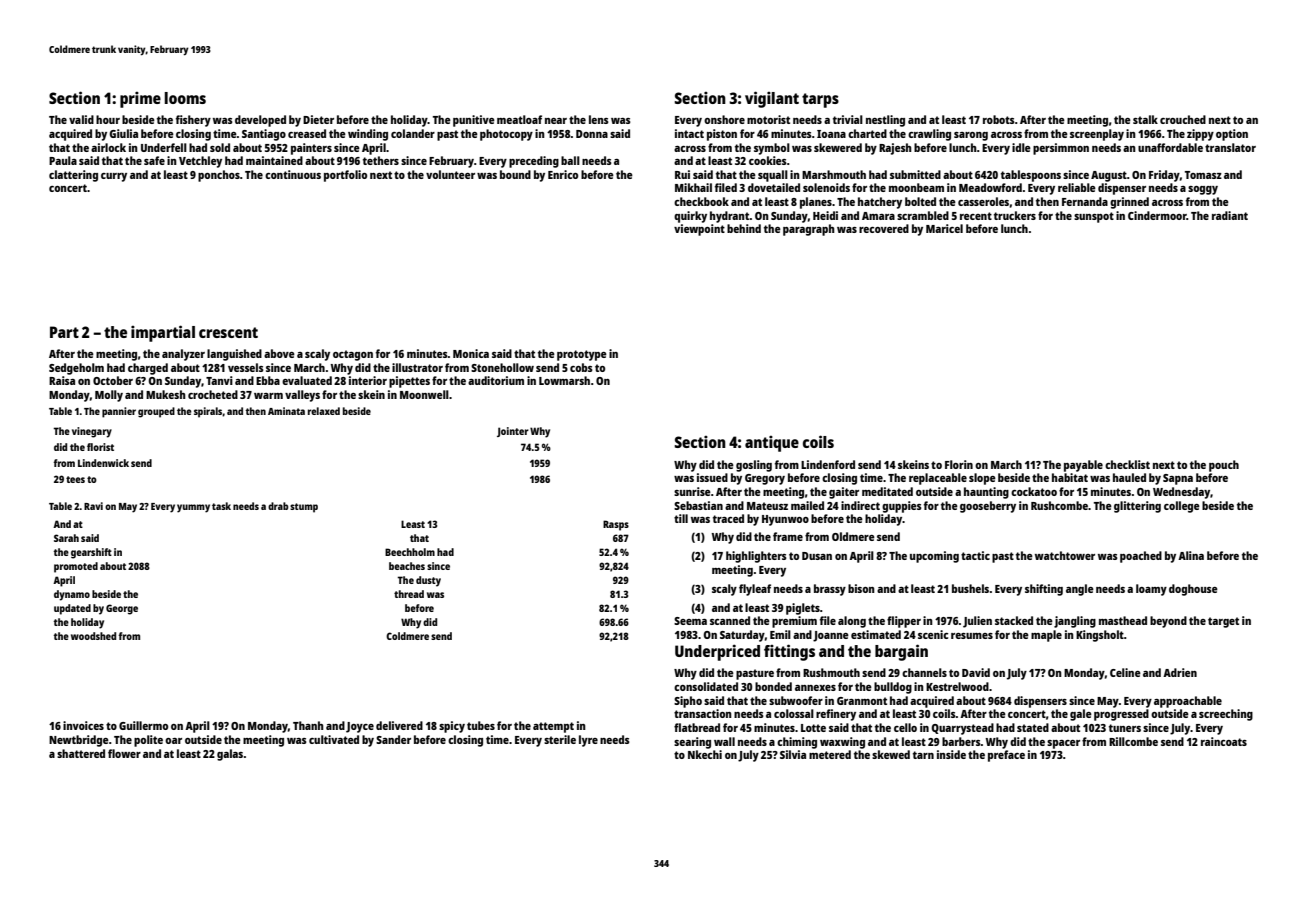 Image resolution: width=1308 pixels, height=924 pixels. Describe the element at coordinates (1224, 466) in the screenshot. I see `pouch` at that location.
